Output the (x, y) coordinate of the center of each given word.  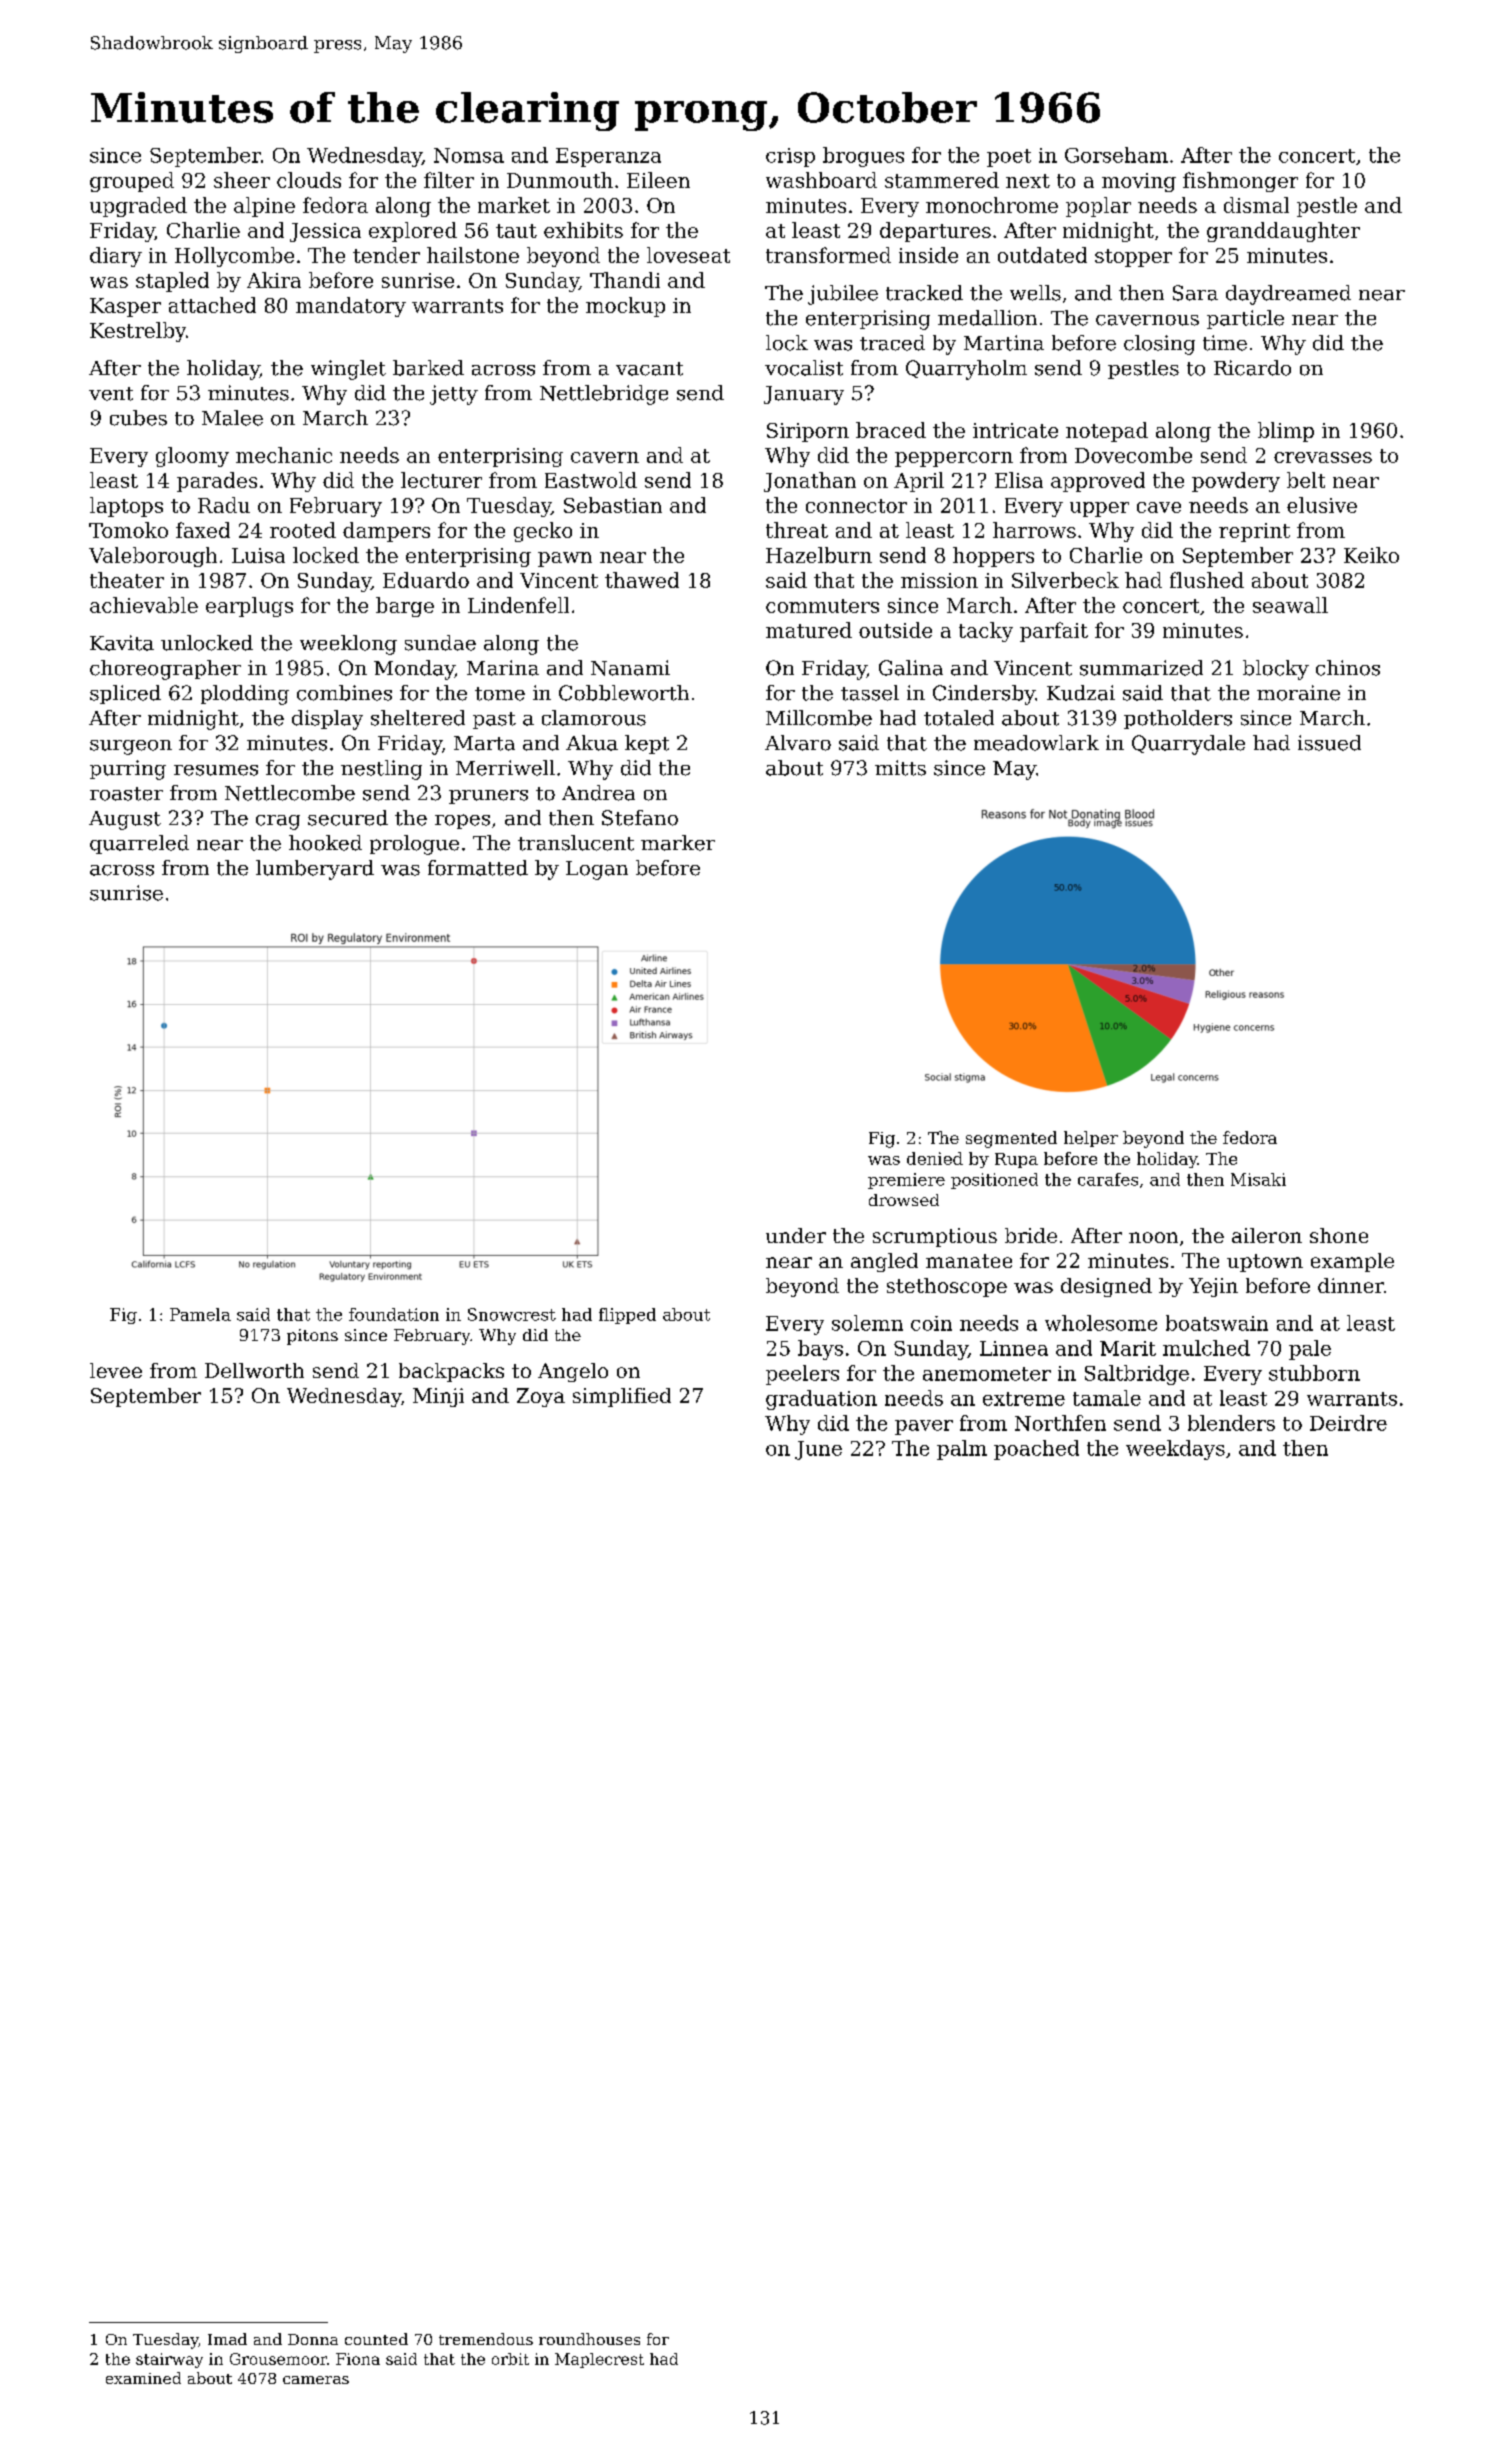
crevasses (1323, 457)
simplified (622, 1397)
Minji (438, 1397)
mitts (900, 768)
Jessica (325, 232)
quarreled (139, 844)
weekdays (1175, 1450)
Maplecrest (599, 2360)
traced (892, 343)
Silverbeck (1065, 580)
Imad (227, 2339)
